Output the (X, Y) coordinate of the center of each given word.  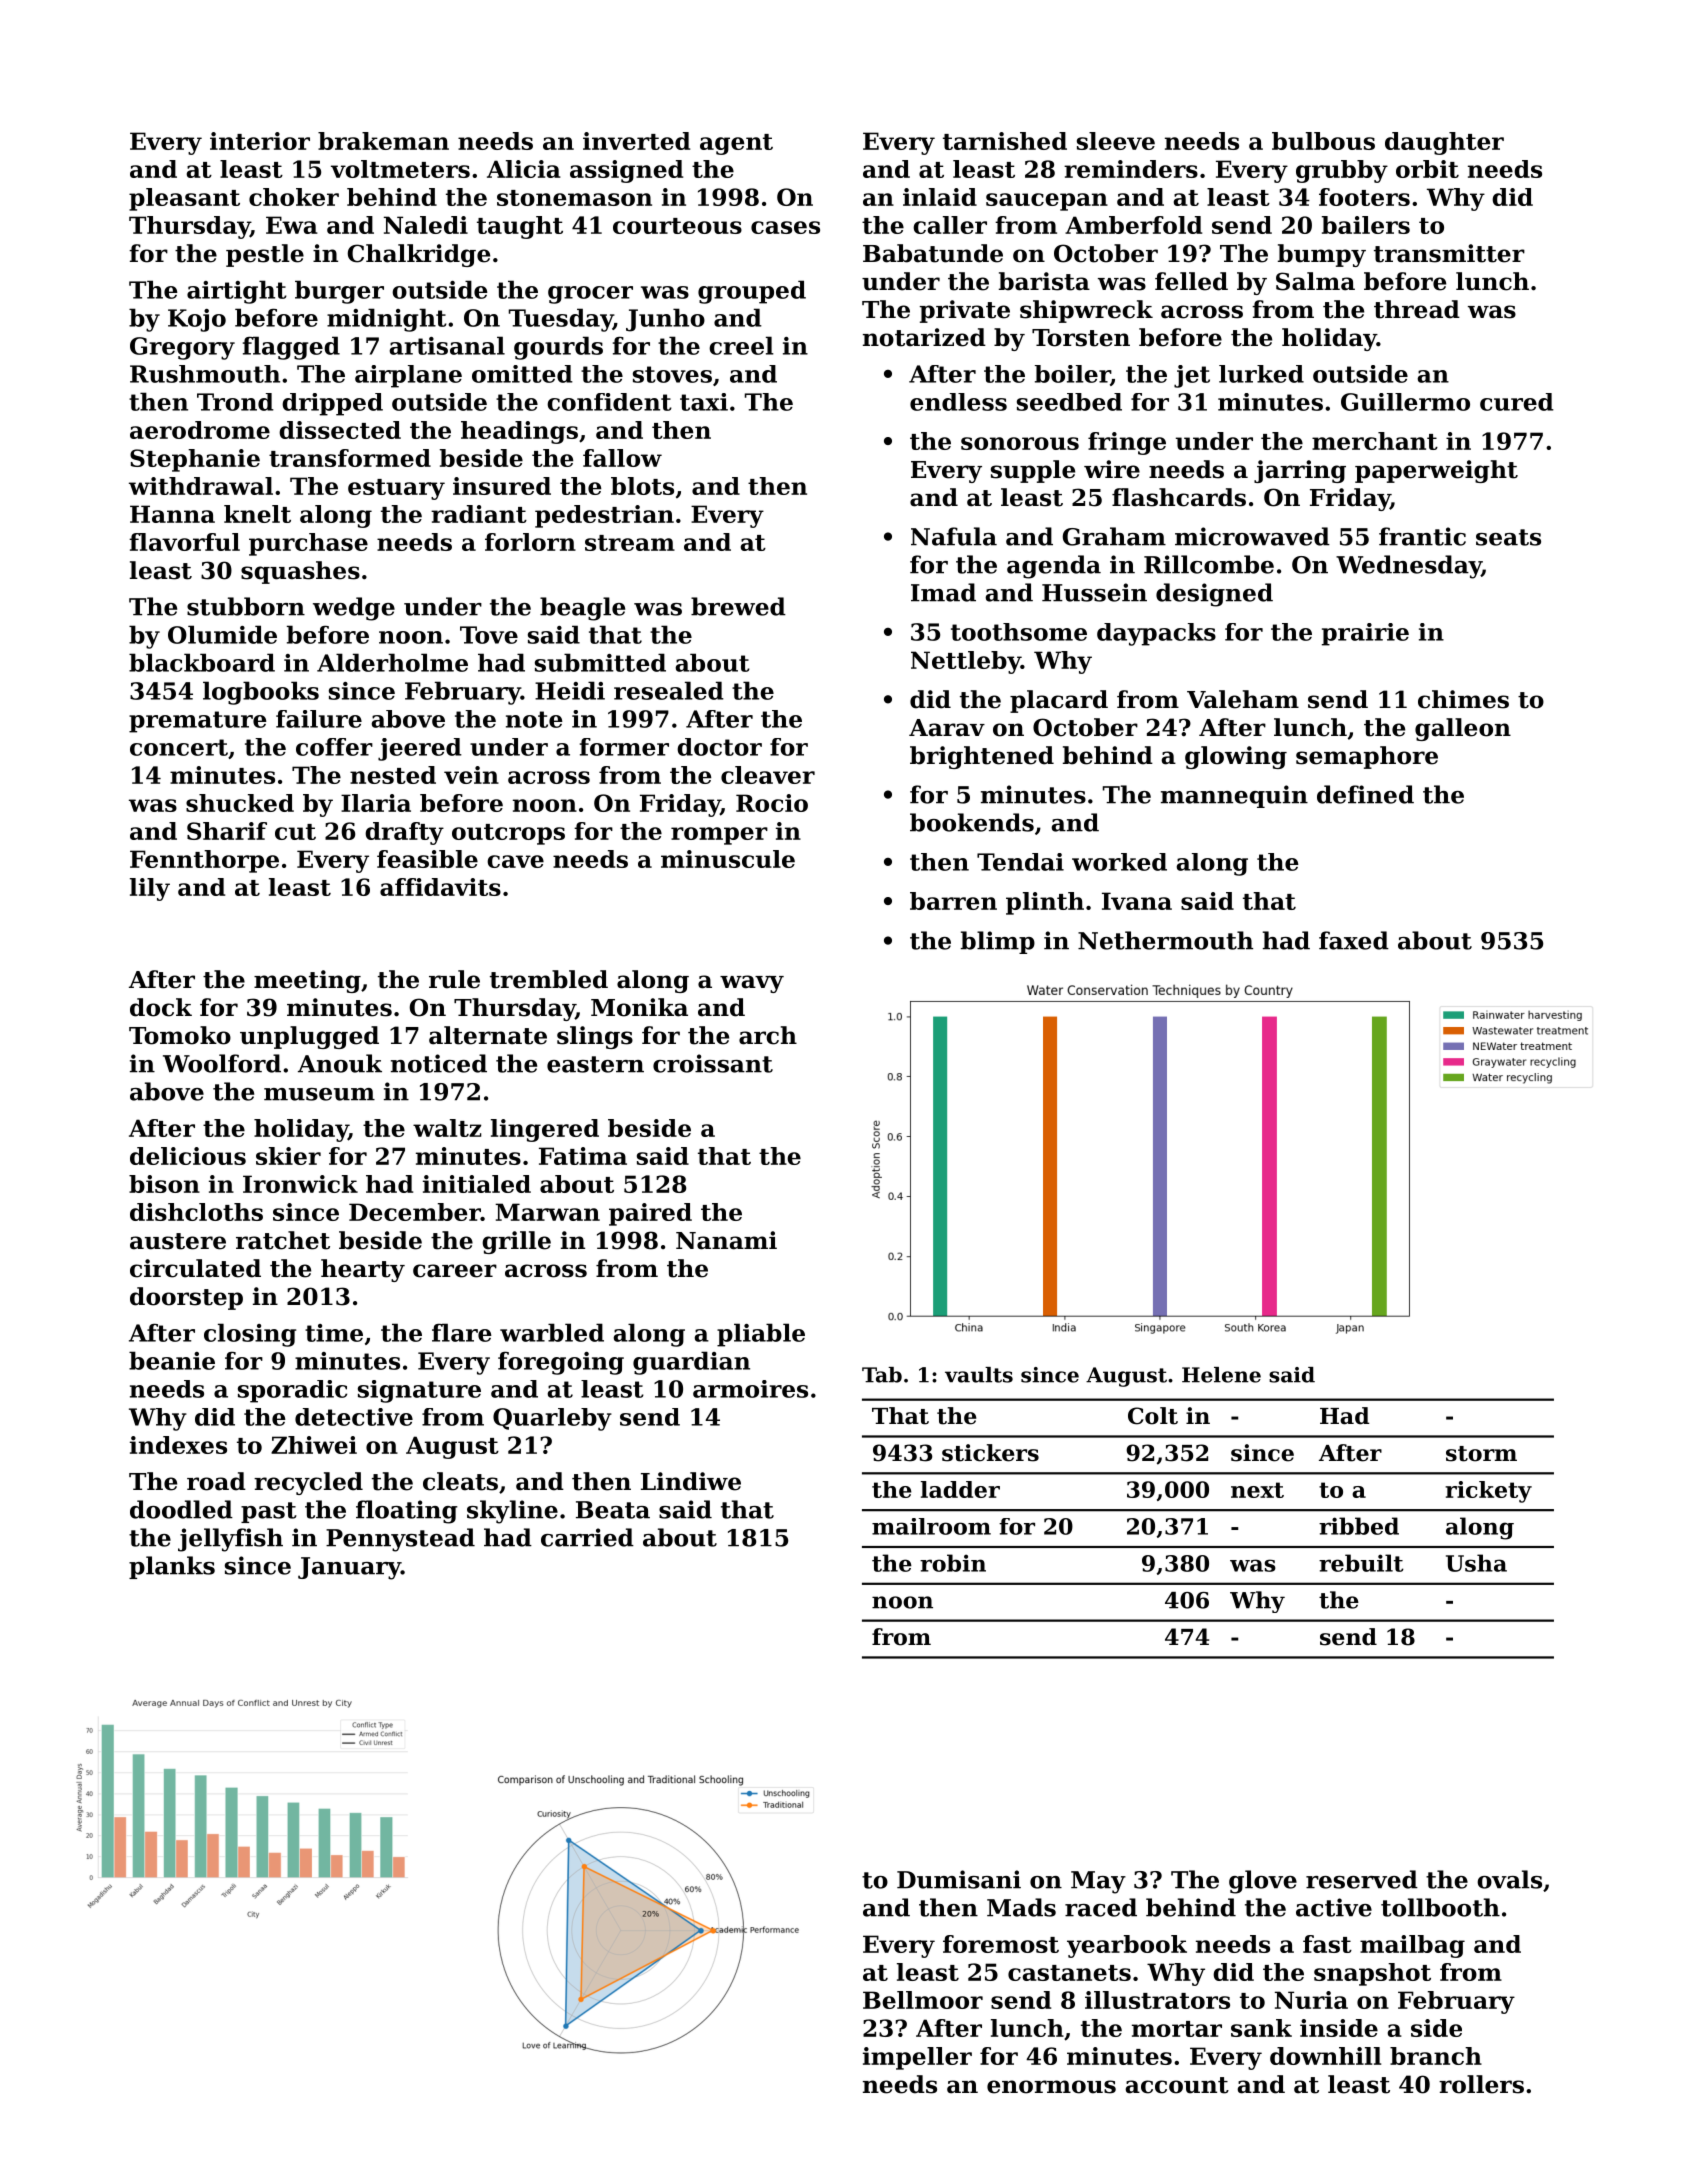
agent (736, 144)
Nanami (726, 1240)
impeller (917, 2058)
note (534, 719)
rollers (1481, 2084)
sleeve (1116, 141)
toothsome (1019, 632)
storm (1481, 1454)
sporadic (292, 1391)
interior (260, 141)
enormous (1051, 2087)
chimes (1463, 699)
